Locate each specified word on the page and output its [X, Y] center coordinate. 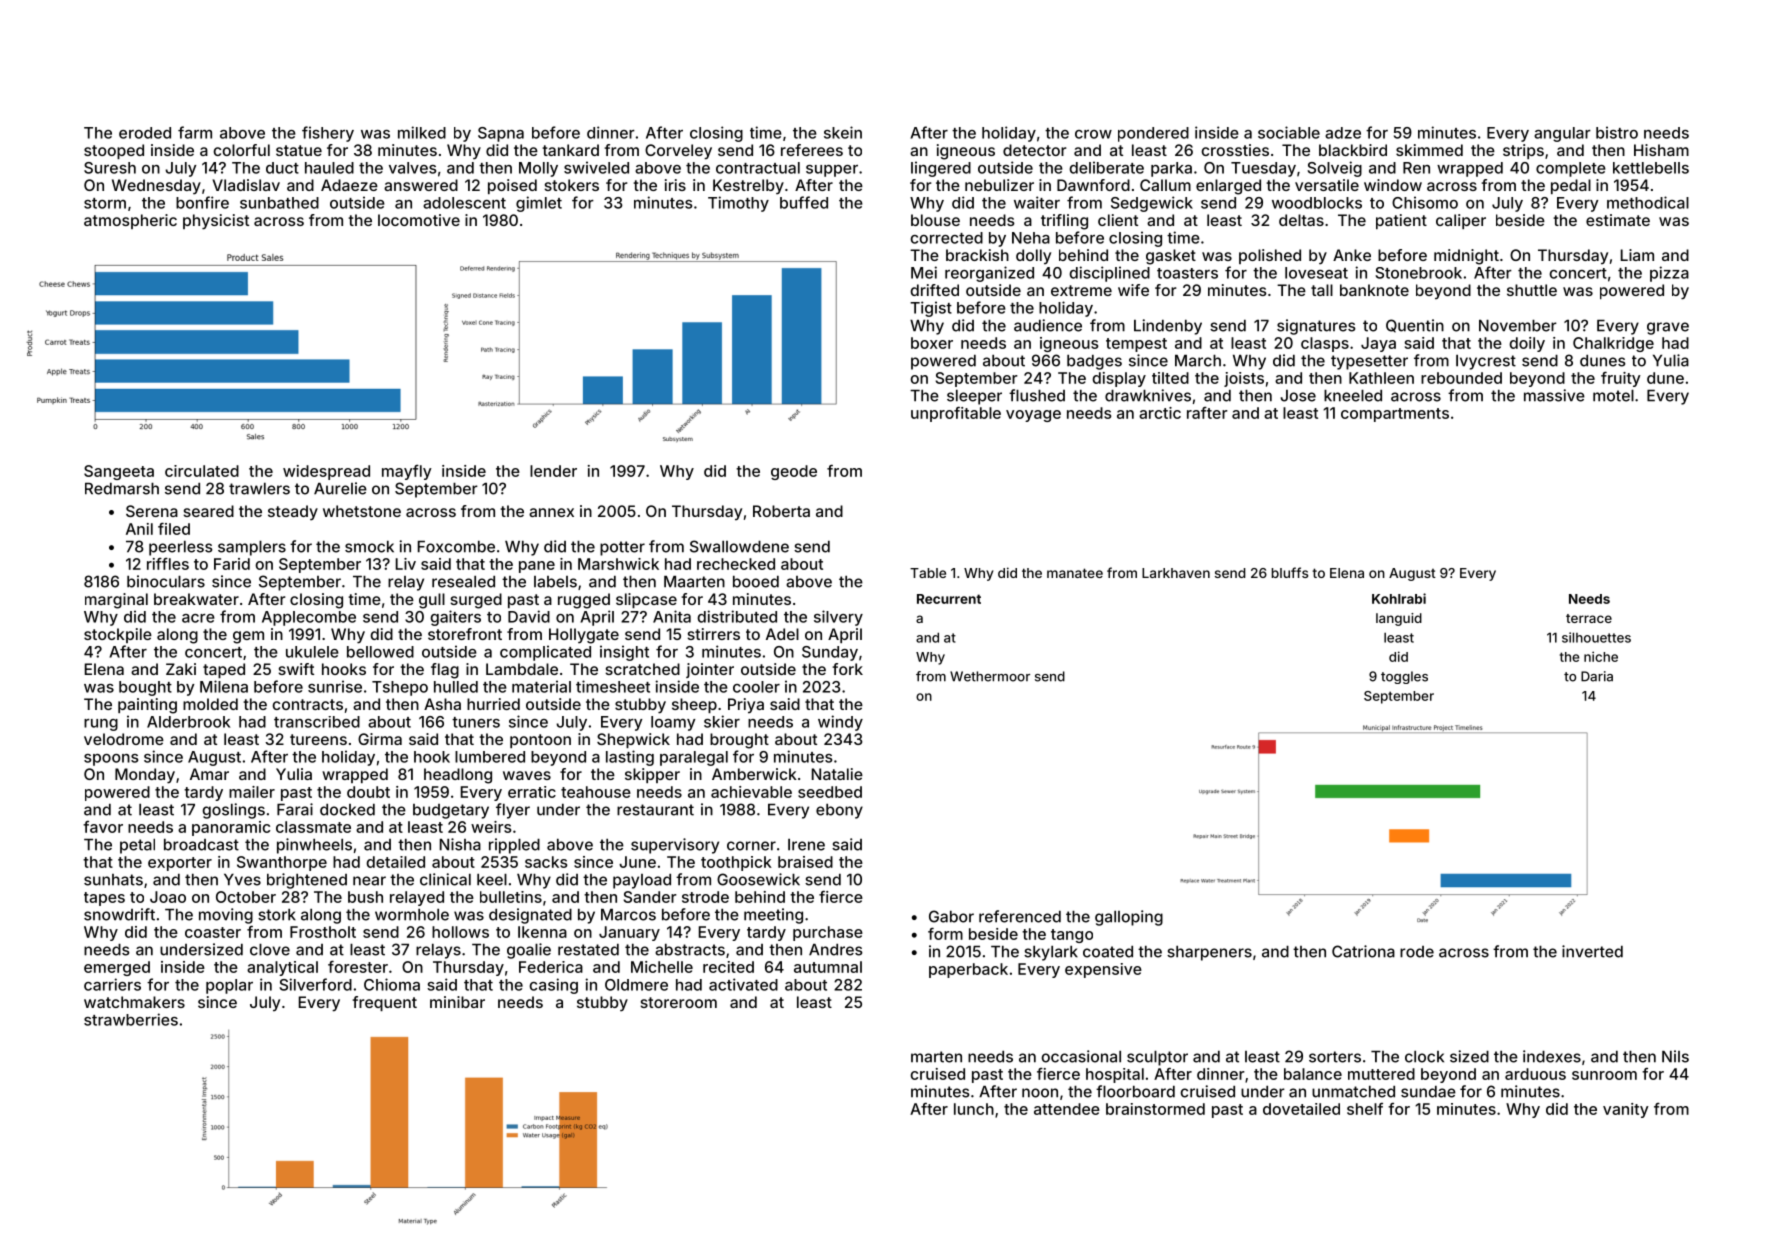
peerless [181, 548]
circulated [202, 471]
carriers [112, 984]
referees [812, 150]
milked [422, 132]
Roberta [781, 511]
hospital [1115, 1075]
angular [1562, 134]
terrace [1589, 618]
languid [1399, 619]
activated [743, 984]
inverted [1592, 951]
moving [226, 916]
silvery [838, 618]
